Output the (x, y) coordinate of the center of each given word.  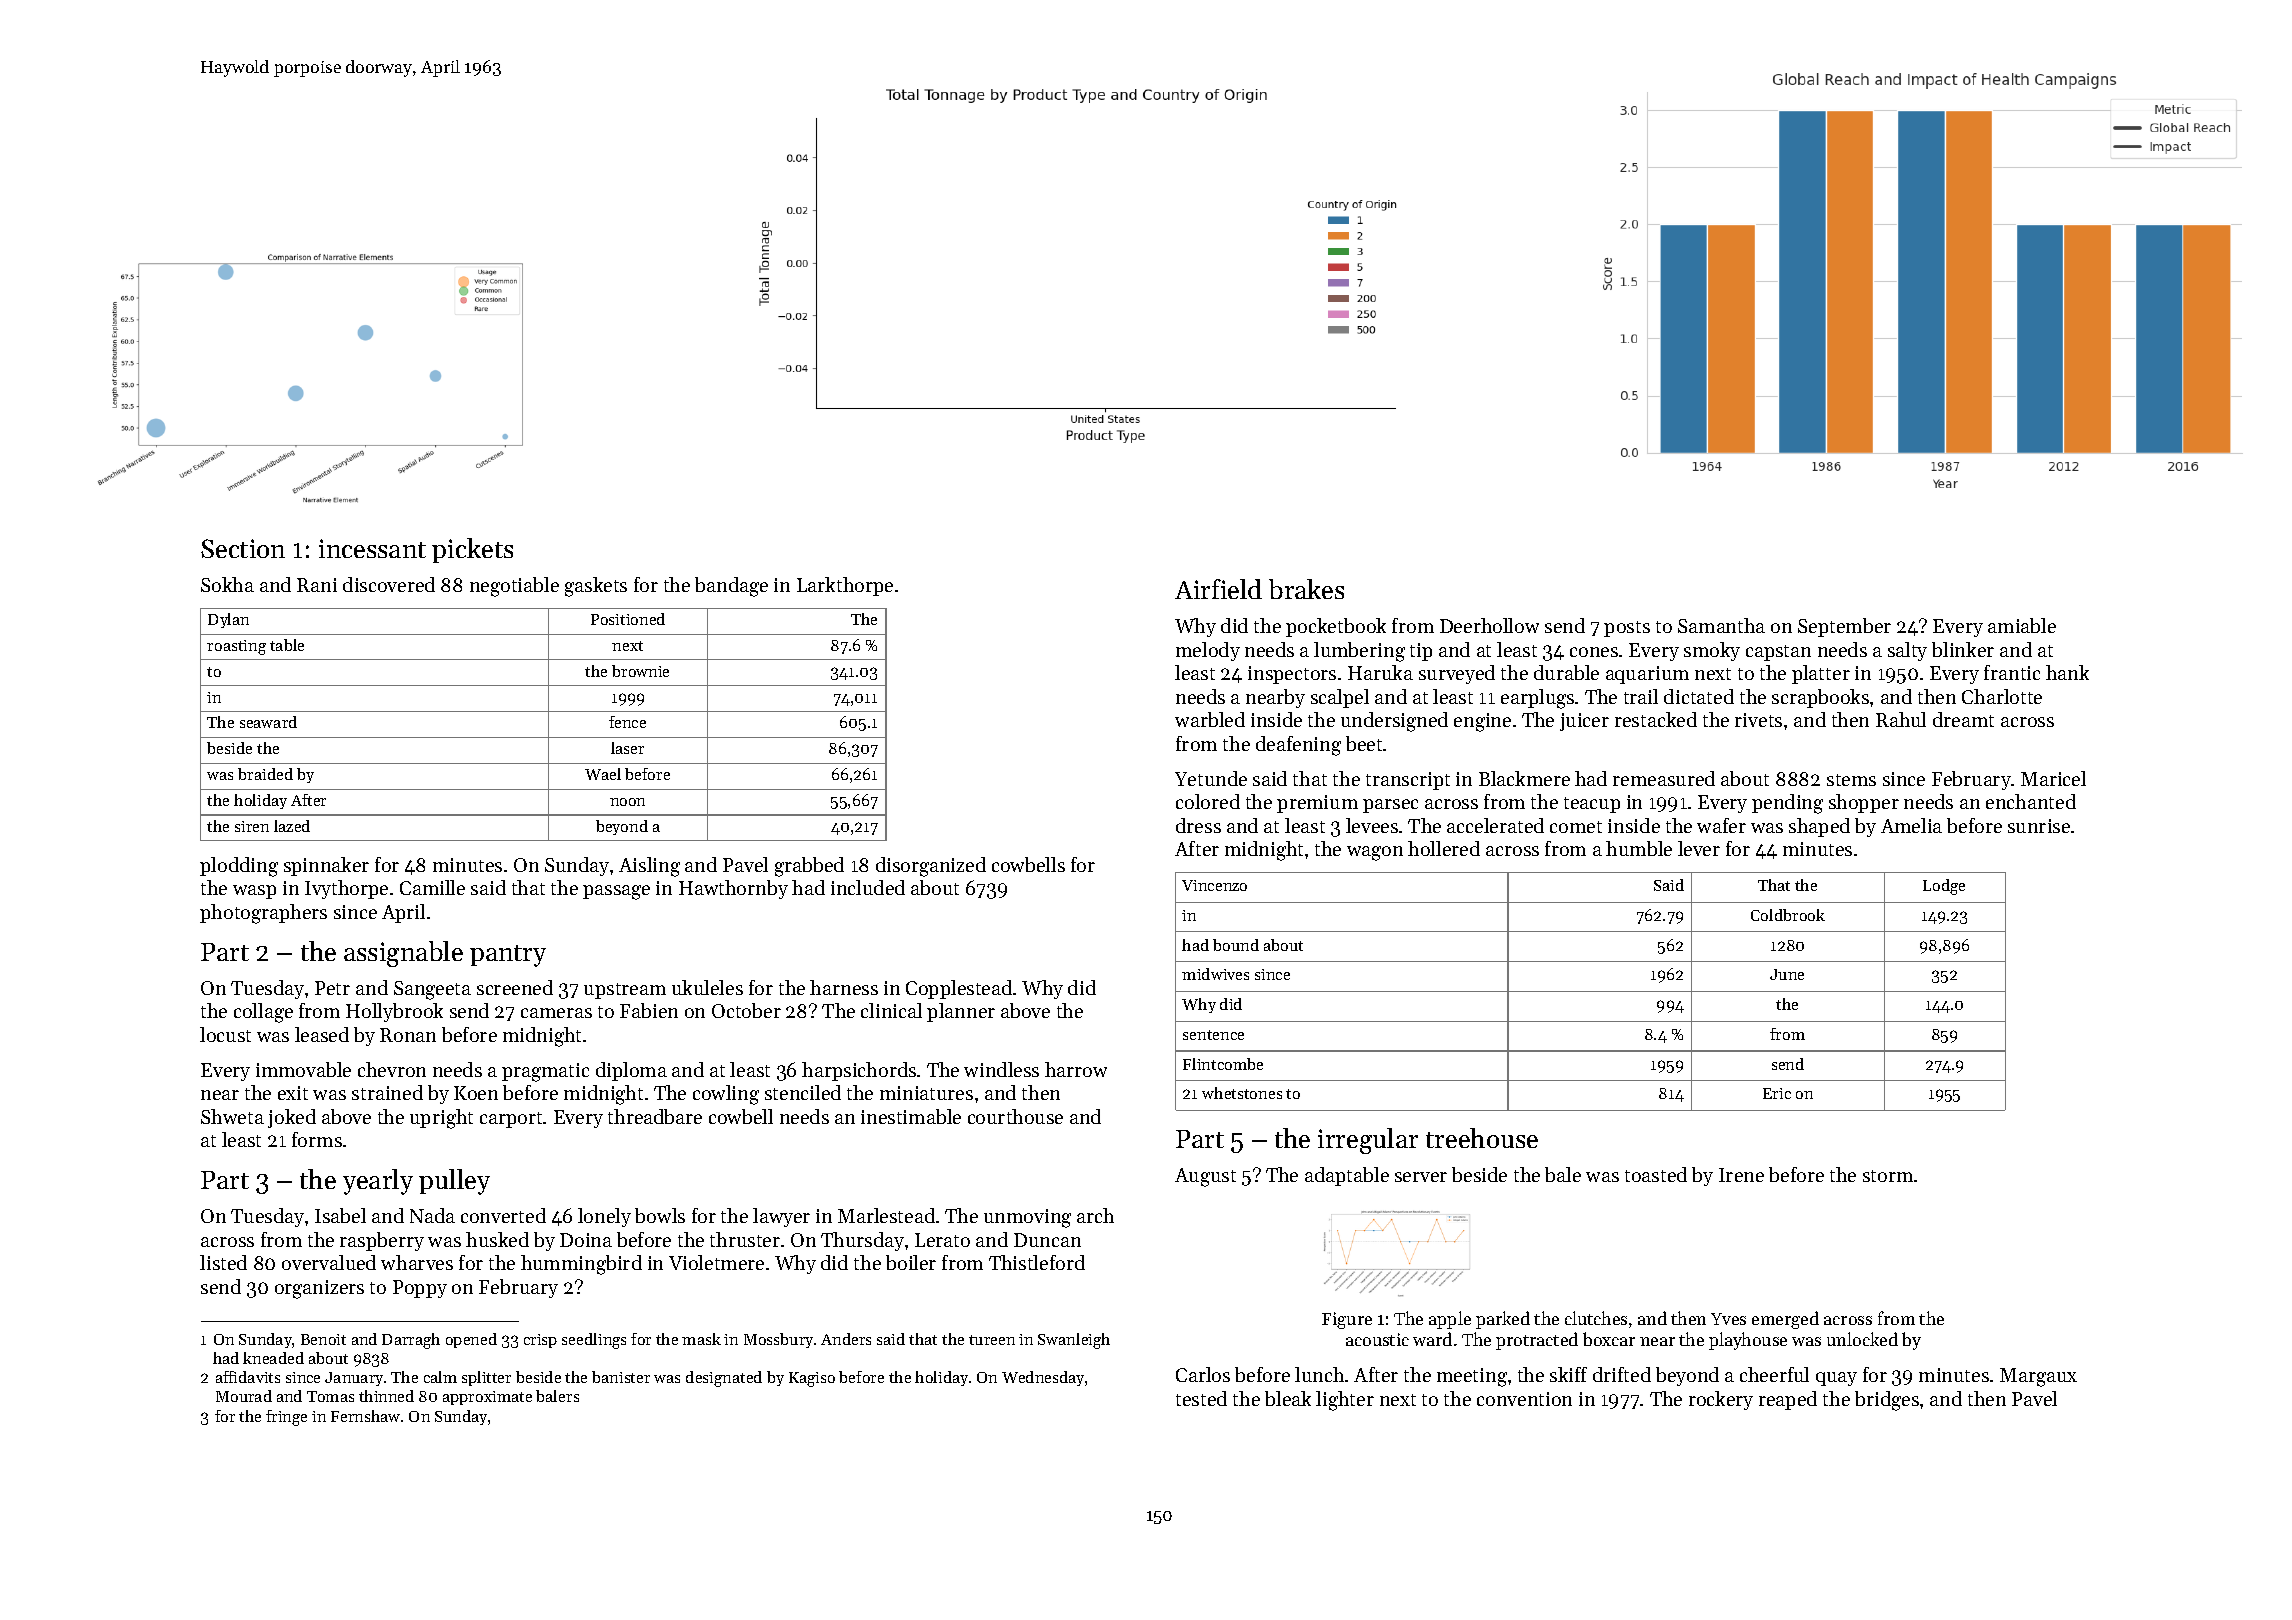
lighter (1345, 1401)
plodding (239, 867)
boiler (911, 1262)
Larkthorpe (845, 586)
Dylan (228, 620)
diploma (631, 1071)
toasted (1656, 1174)
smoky (1712, 651)
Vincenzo (1214, 885)
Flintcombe (1223, 1064)
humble (1639, 848)
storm (1888, 1176)
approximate (487, 1398)
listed (223, 1262)
